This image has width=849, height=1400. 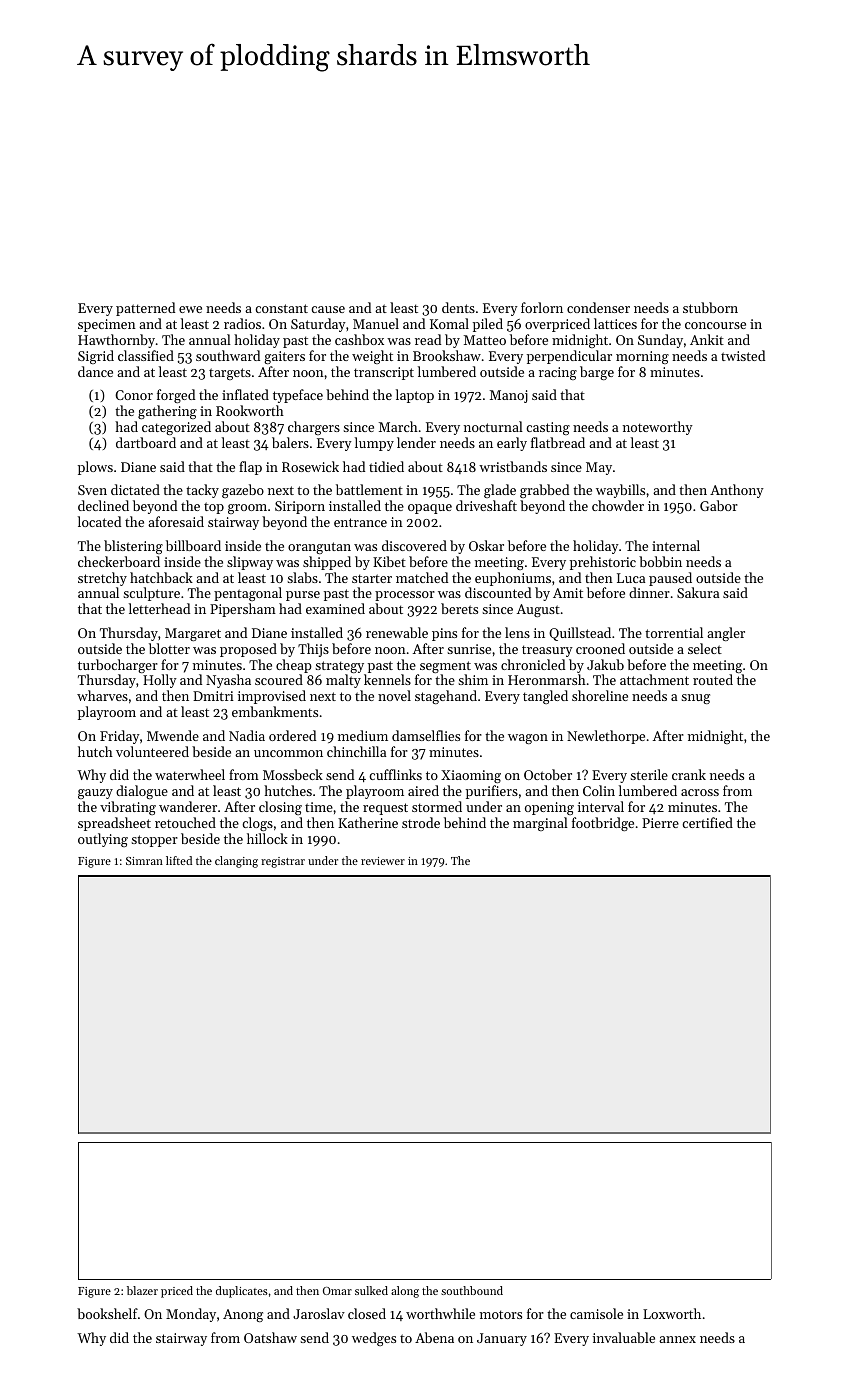 What do you see at coordinates (615, 323) in the image?
I see `lattices` at bounding box center [615, 323].
